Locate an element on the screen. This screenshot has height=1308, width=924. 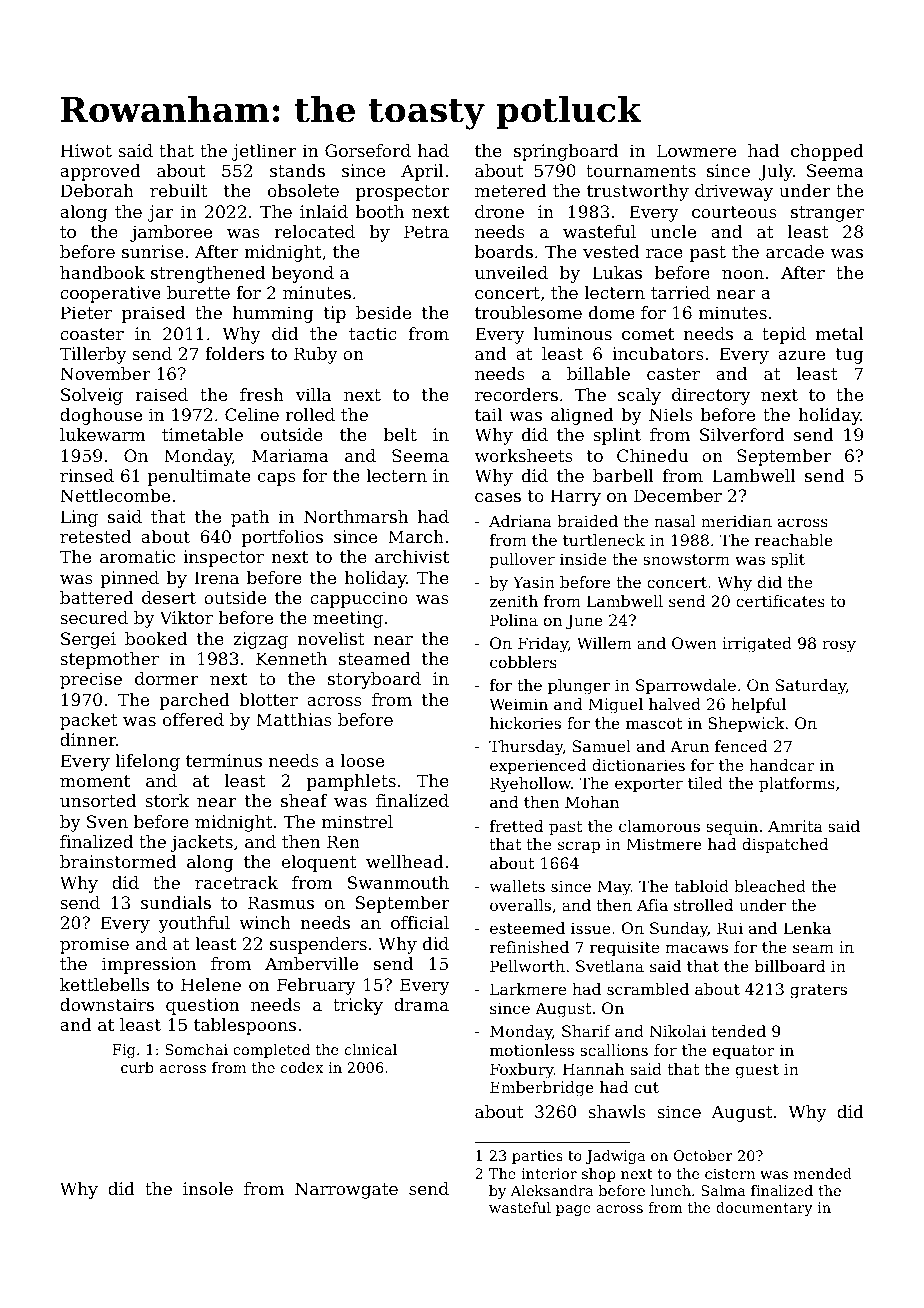
Nettlecombe is located at coordinates (115, 495).
